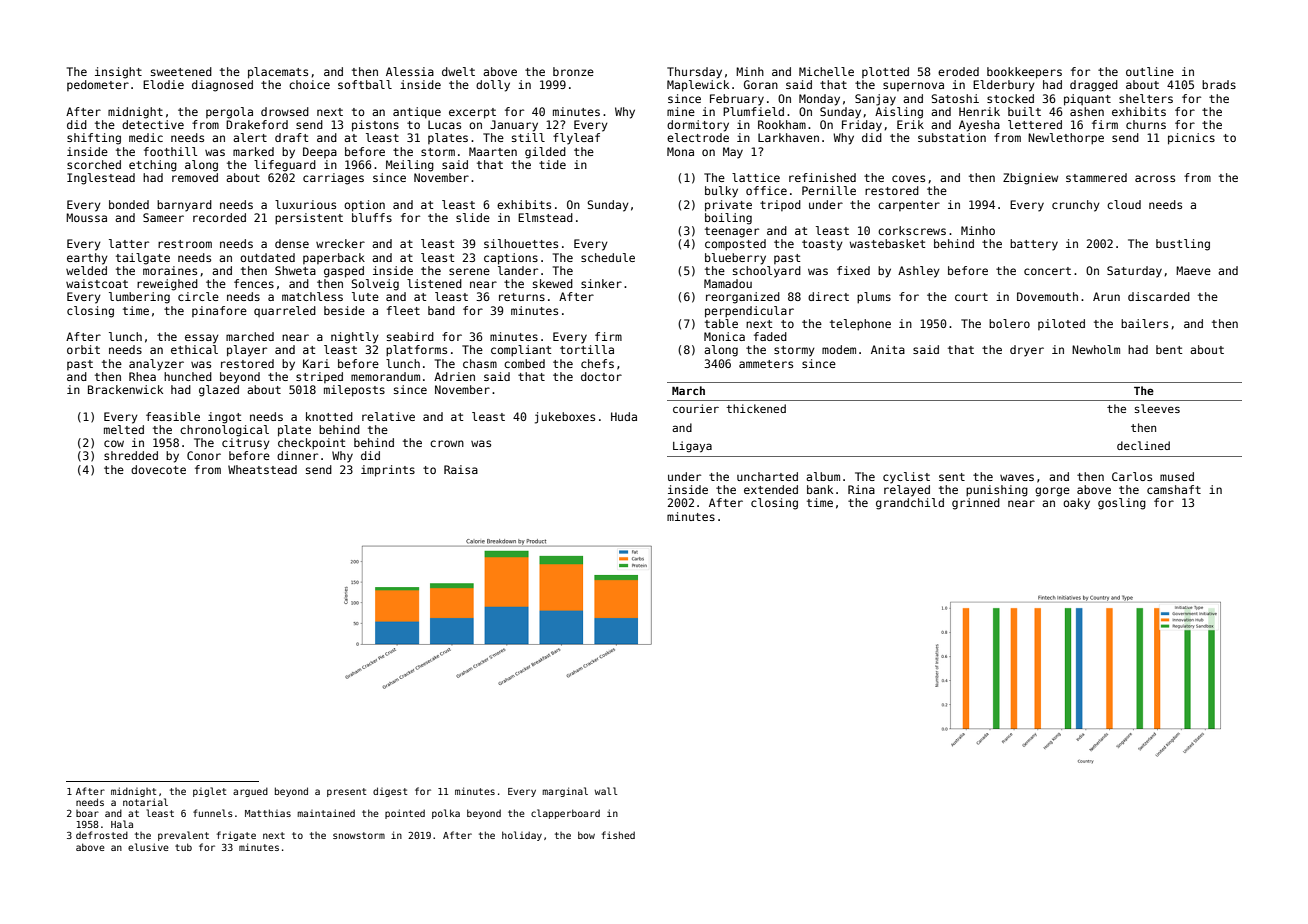 The image size is (1308, 924). Describe the element at coordinates (139, 298) in the document. I see `lumbering` at that location.
